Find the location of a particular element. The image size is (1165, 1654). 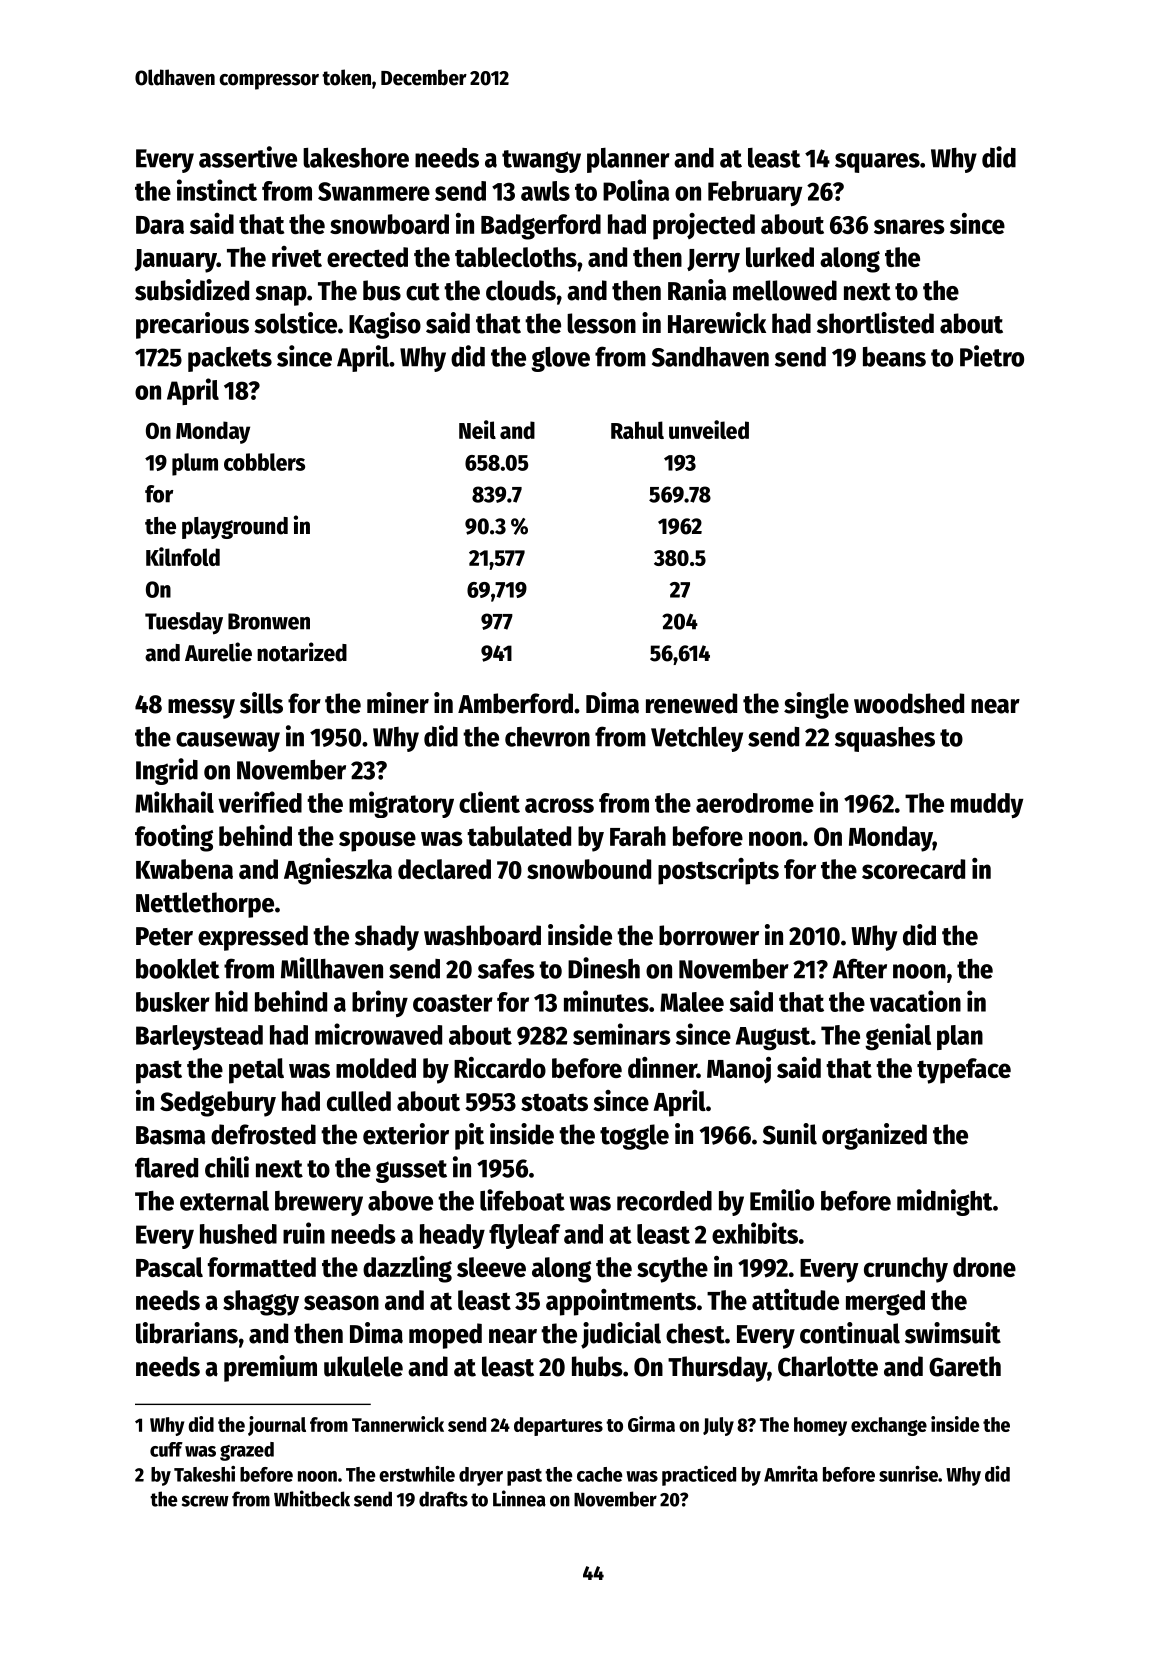

July is located at coordinates (718, 1426).
